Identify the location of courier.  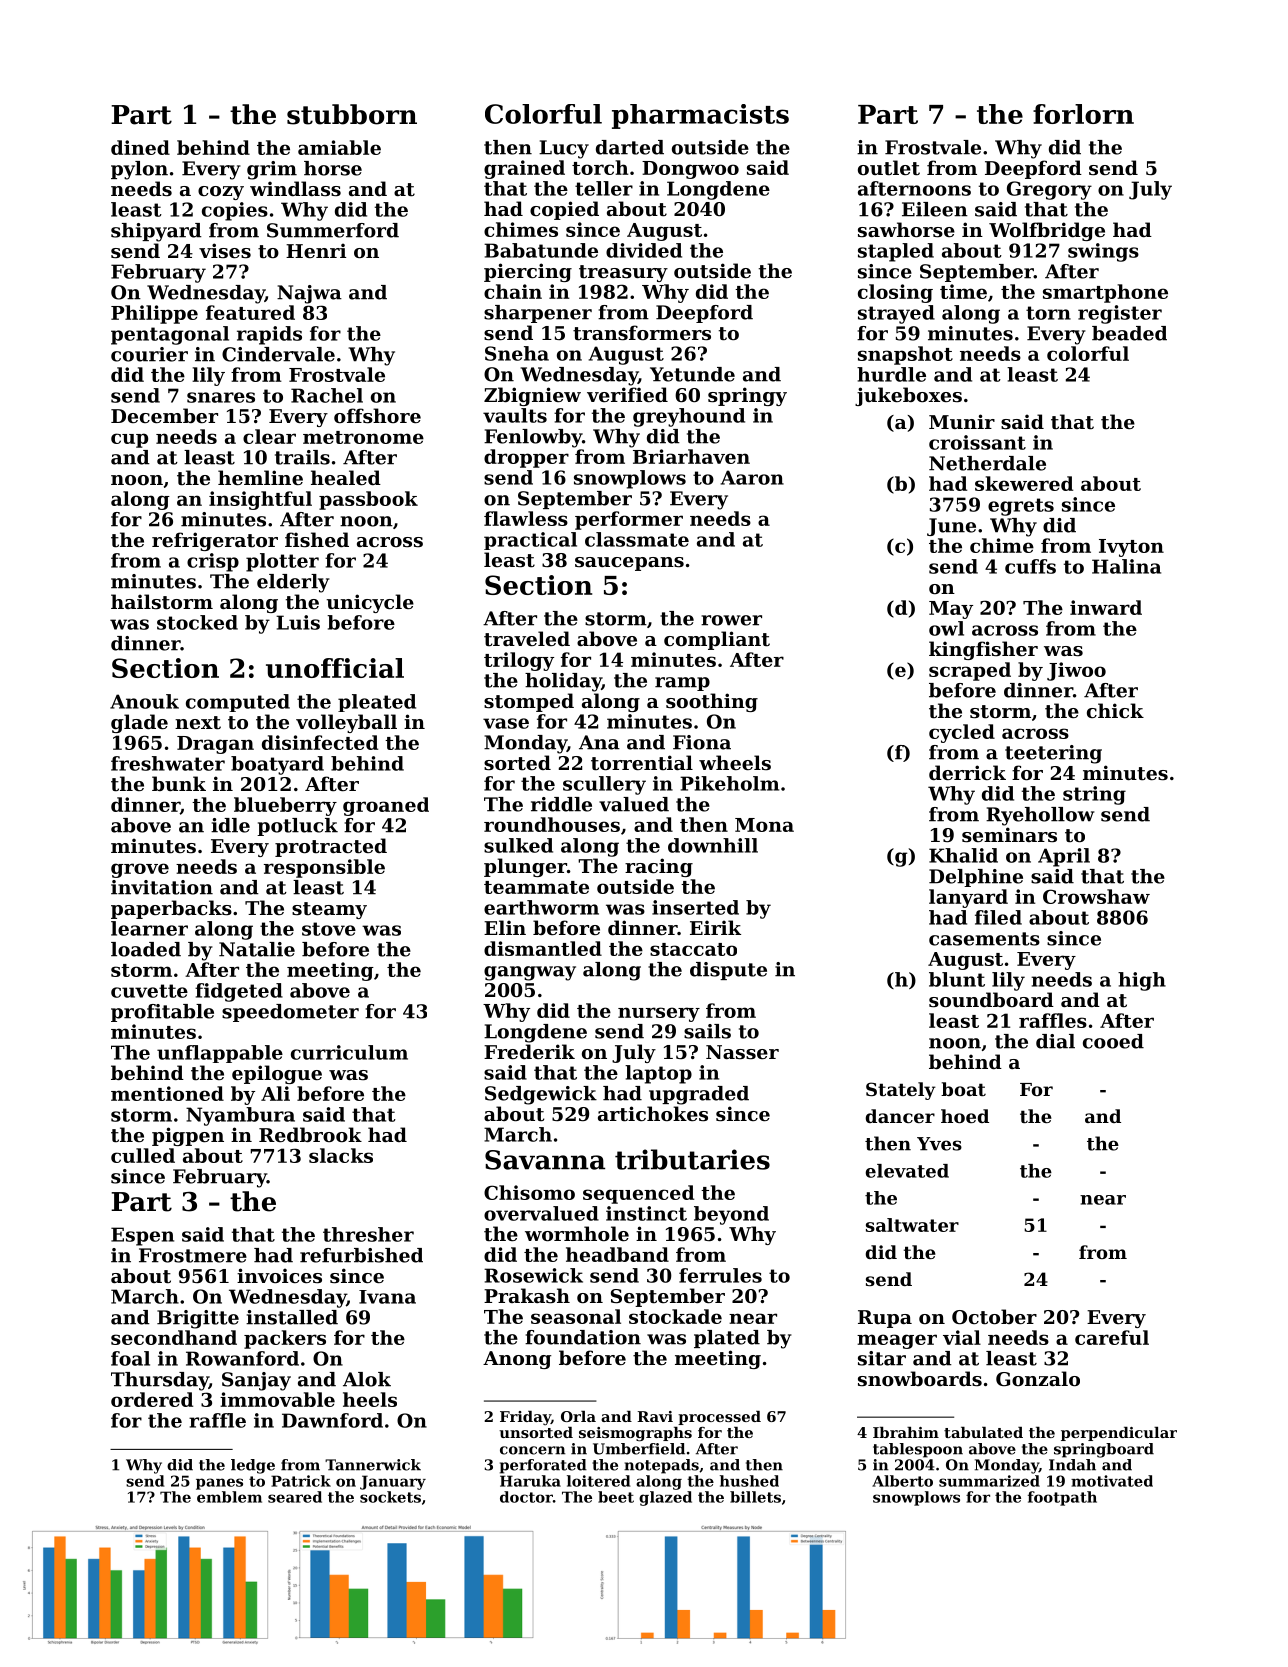
(149, 354).
